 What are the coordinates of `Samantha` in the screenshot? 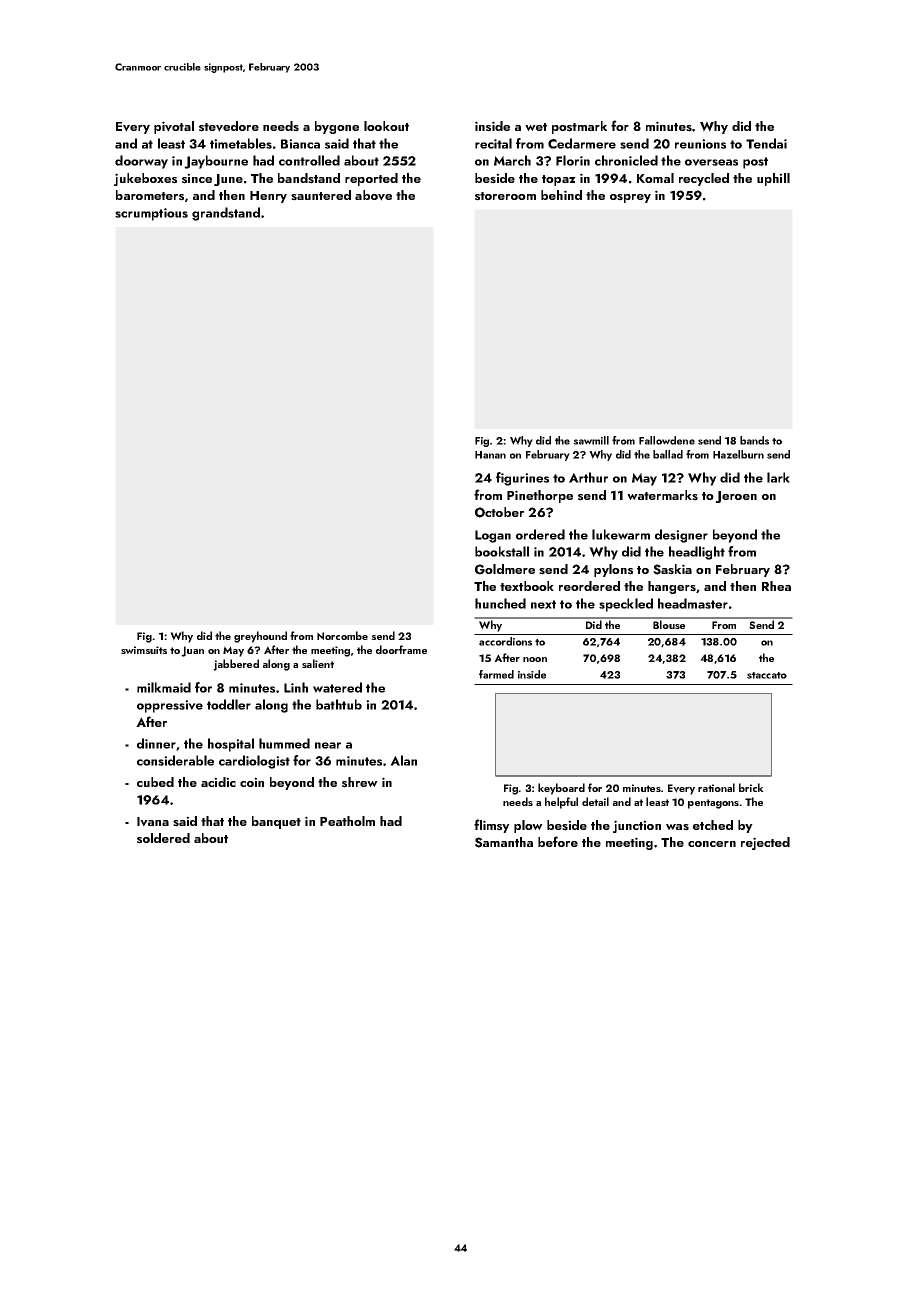 It's located at (504, 842).
